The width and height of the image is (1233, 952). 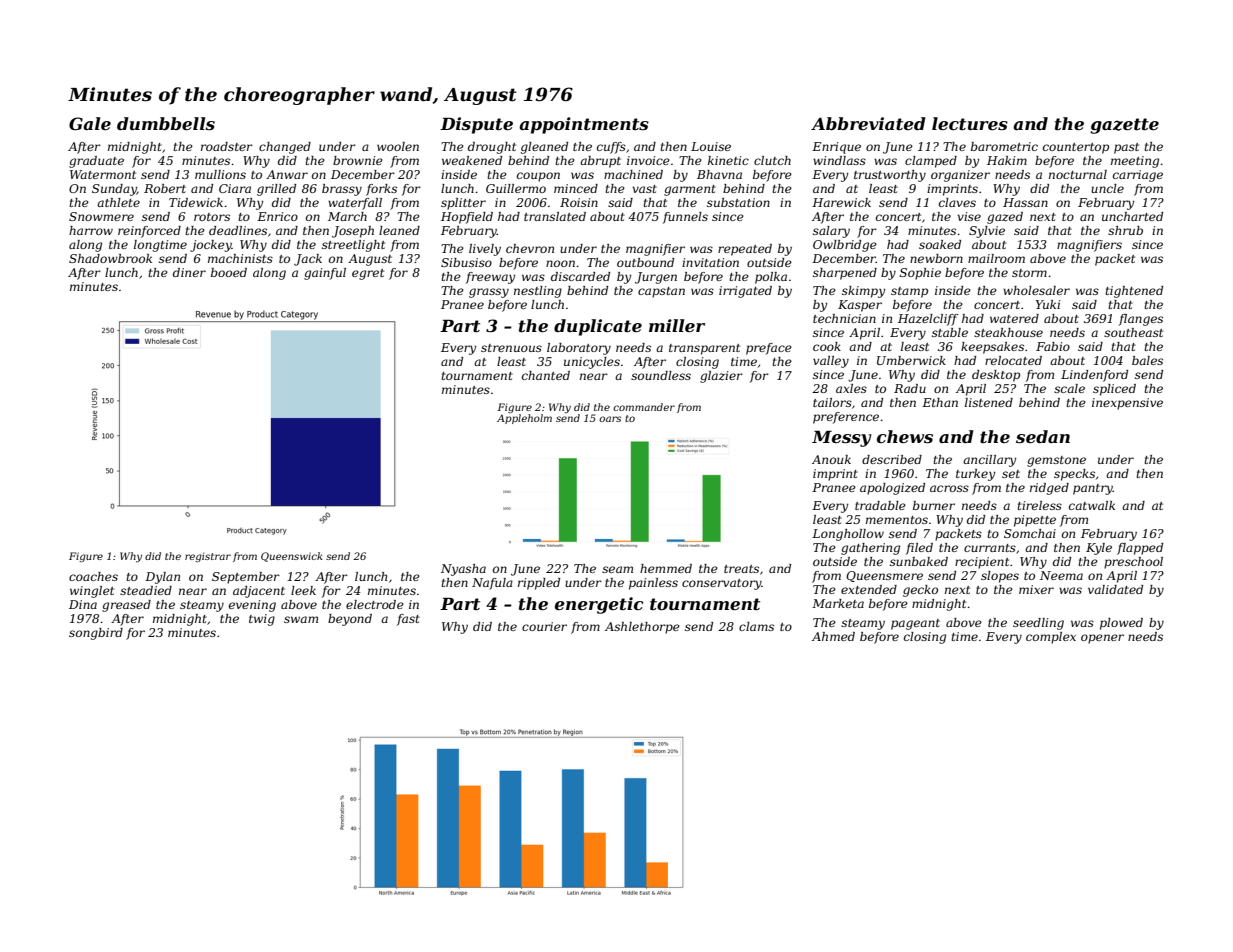 I want to click on seam, so click(x=617, y=569).
